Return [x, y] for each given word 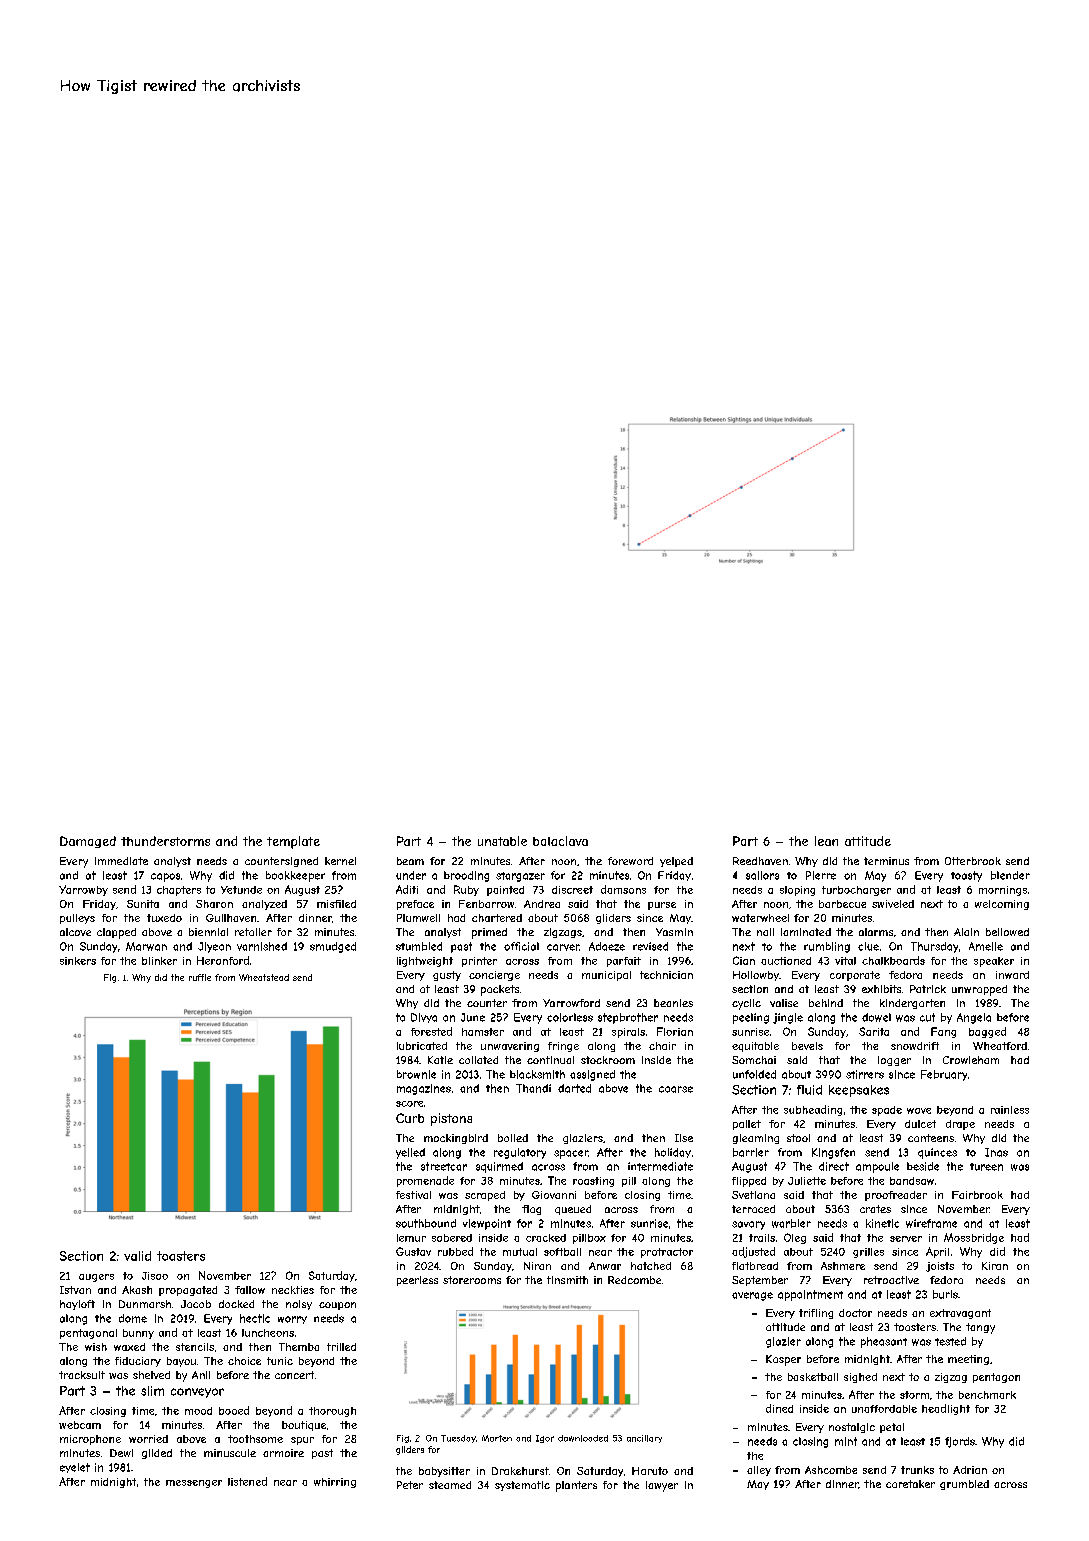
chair [662, 1046]
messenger [194, 1484]
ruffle [200, 977]
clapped [116, 933]
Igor [545, 1439]
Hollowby [756, 976]
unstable [502, 841]
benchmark [987, 1395]
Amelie [986, 946]
